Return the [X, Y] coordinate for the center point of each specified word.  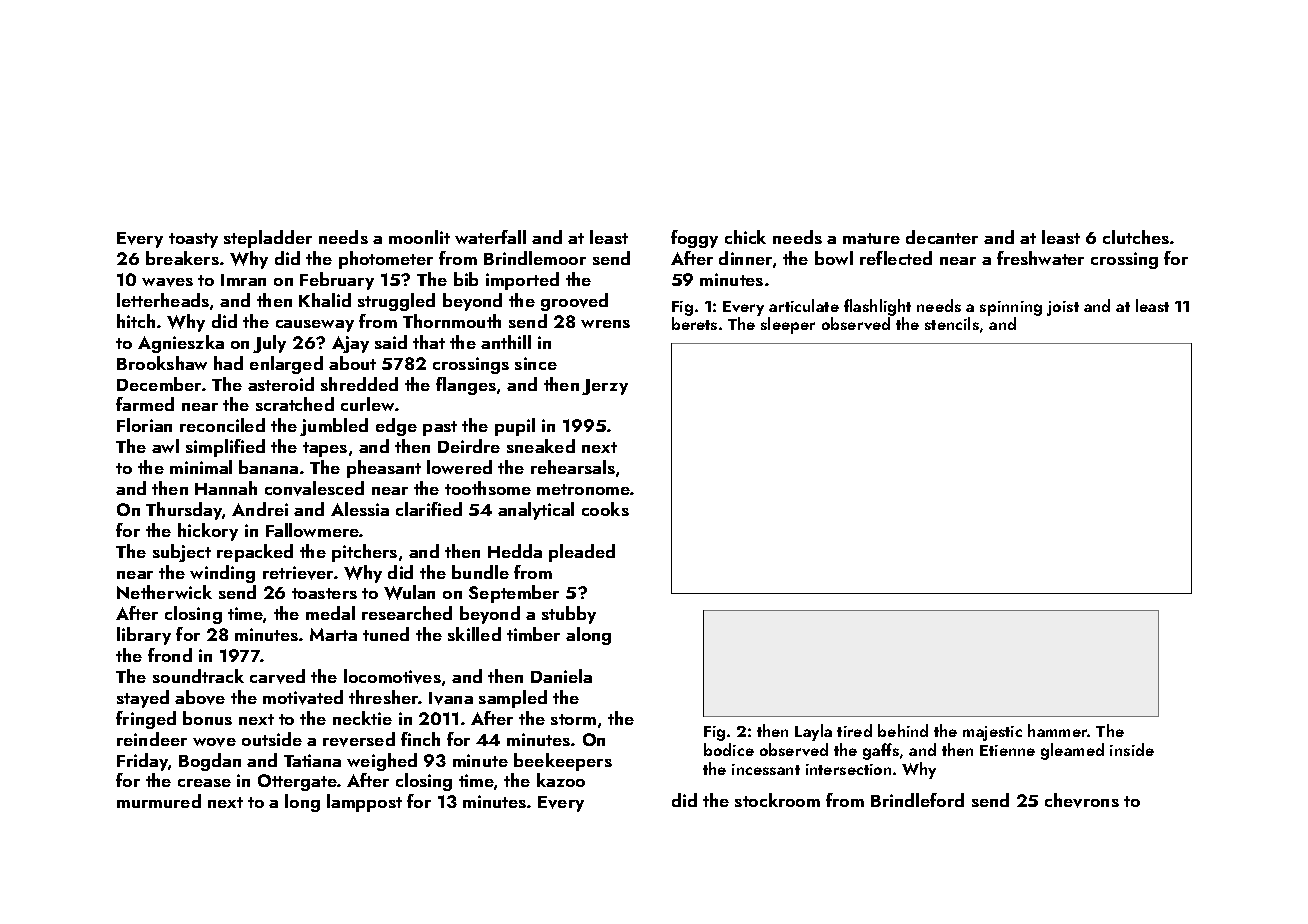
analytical [536, 511]
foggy [694, 239]
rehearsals [573, 467]
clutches [1136, 237]
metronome [584, 489]
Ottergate [297, 782]
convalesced [314, 488]
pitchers [364, 553]
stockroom [777, 800]
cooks [605, 509]
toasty [193, 240]
